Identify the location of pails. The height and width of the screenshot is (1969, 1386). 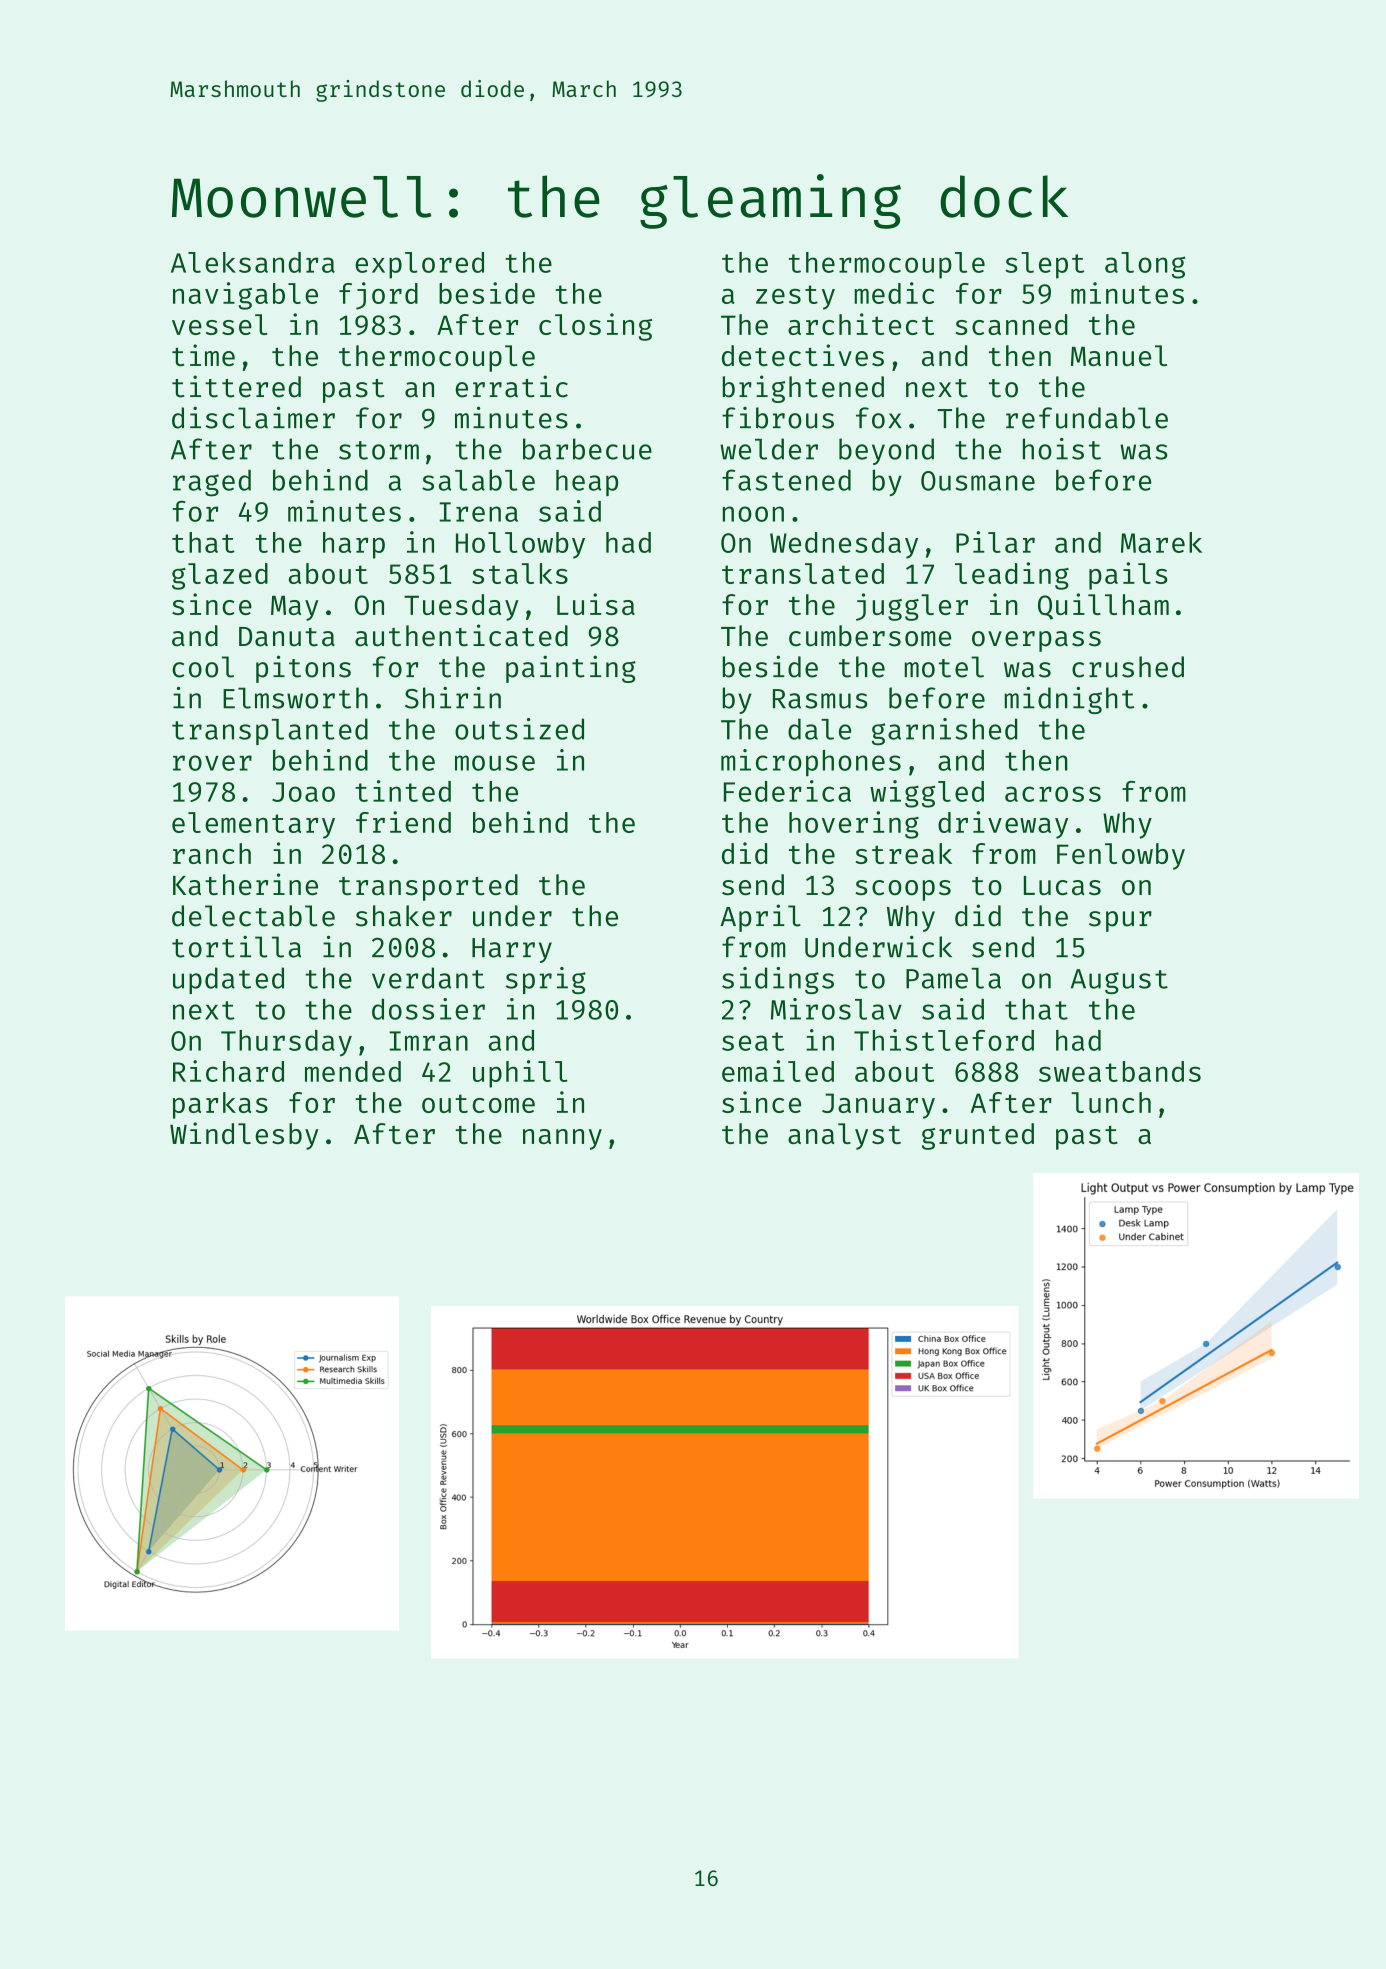
(1128, 576).
